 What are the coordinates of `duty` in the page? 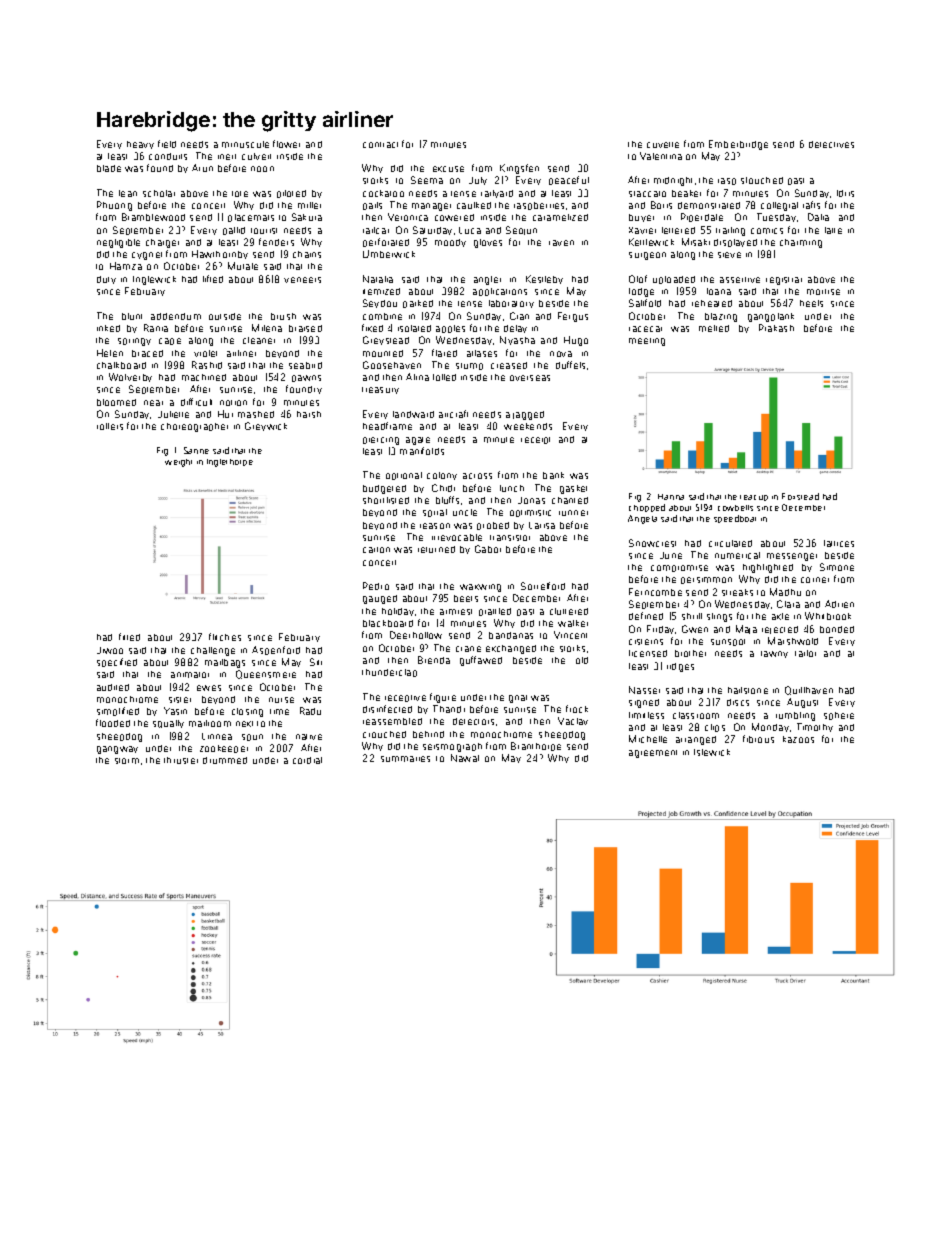 It's located at (106, 280).
